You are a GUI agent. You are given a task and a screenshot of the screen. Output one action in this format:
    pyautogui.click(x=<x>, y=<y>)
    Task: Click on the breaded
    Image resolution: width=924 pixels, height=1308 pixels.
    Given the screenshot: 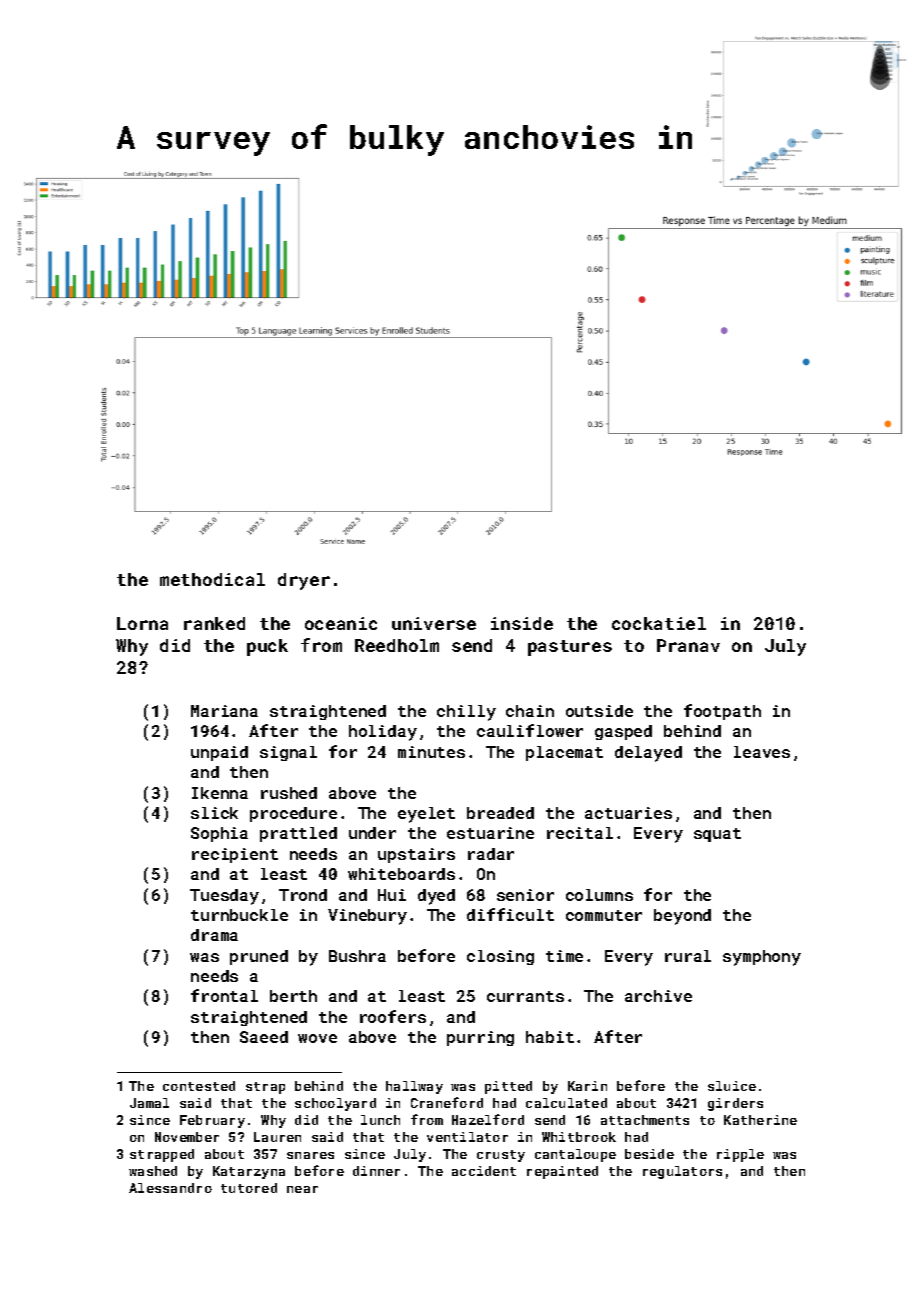 What is the action you would take?
    pyautogui.click(x=500, y=813)
